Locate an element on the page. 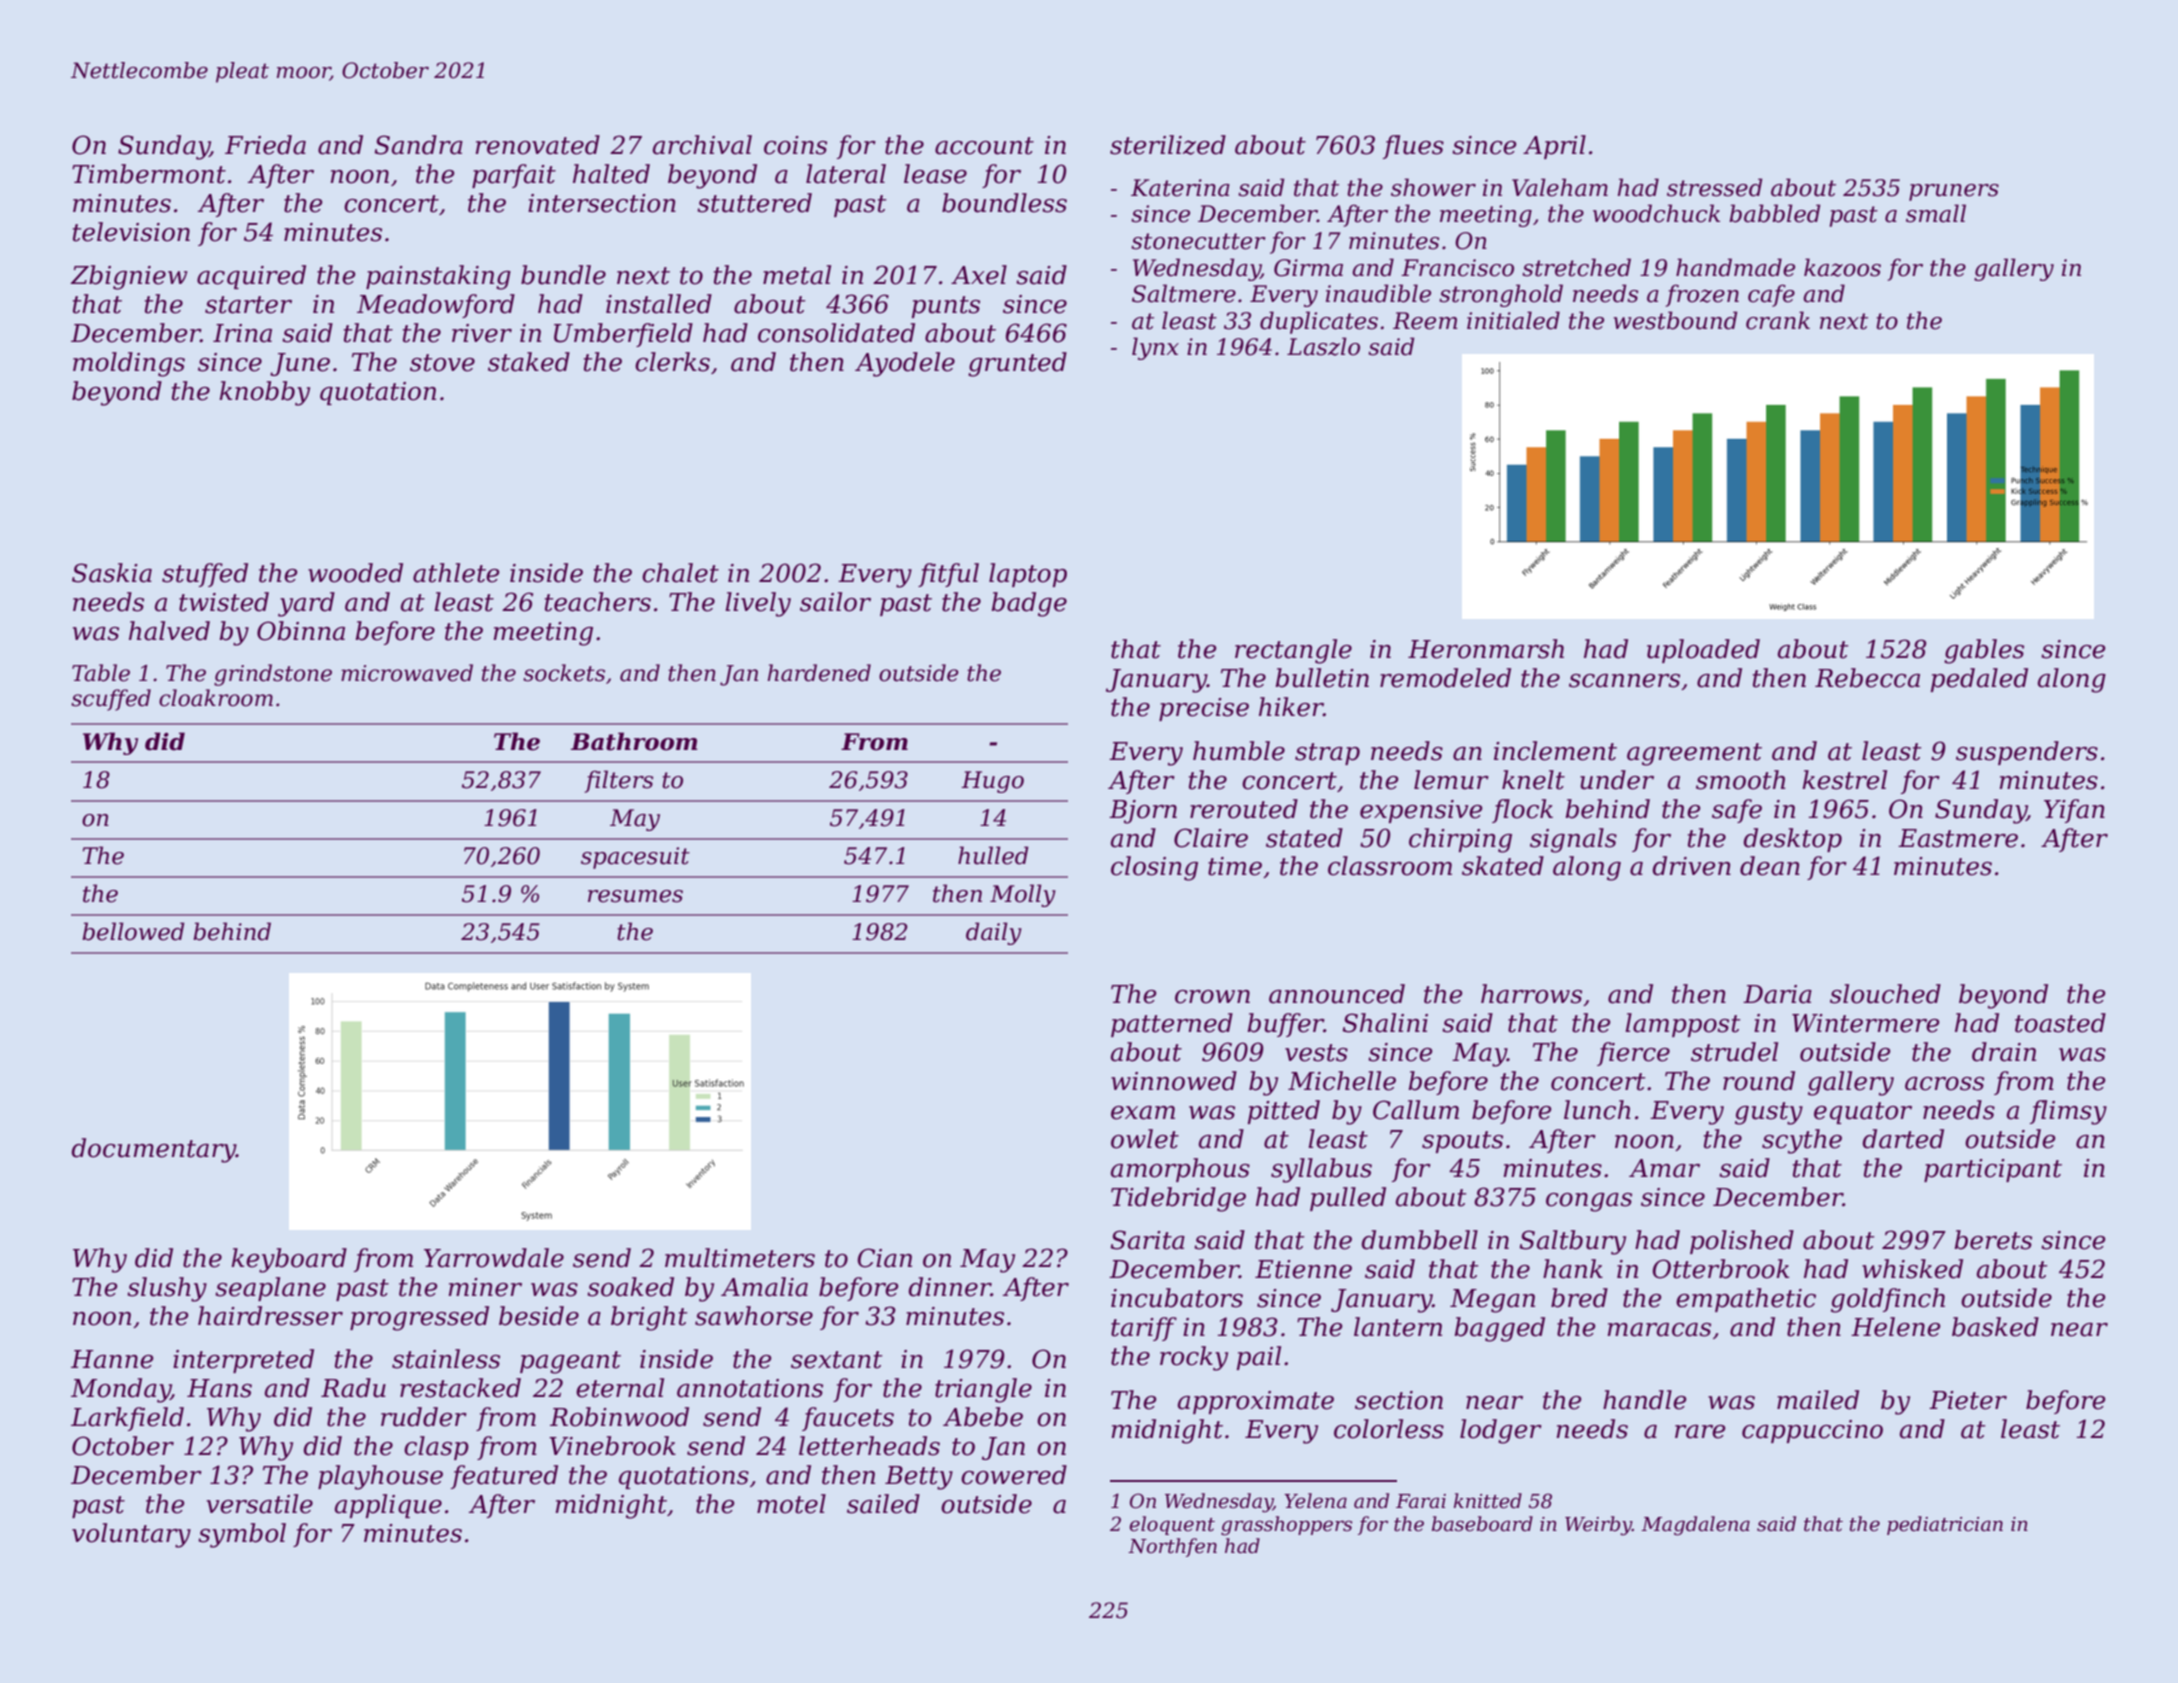 Image resolution: width=2178 pixels, height=1683 pixels. halted is located at coordinates (611, 174).
